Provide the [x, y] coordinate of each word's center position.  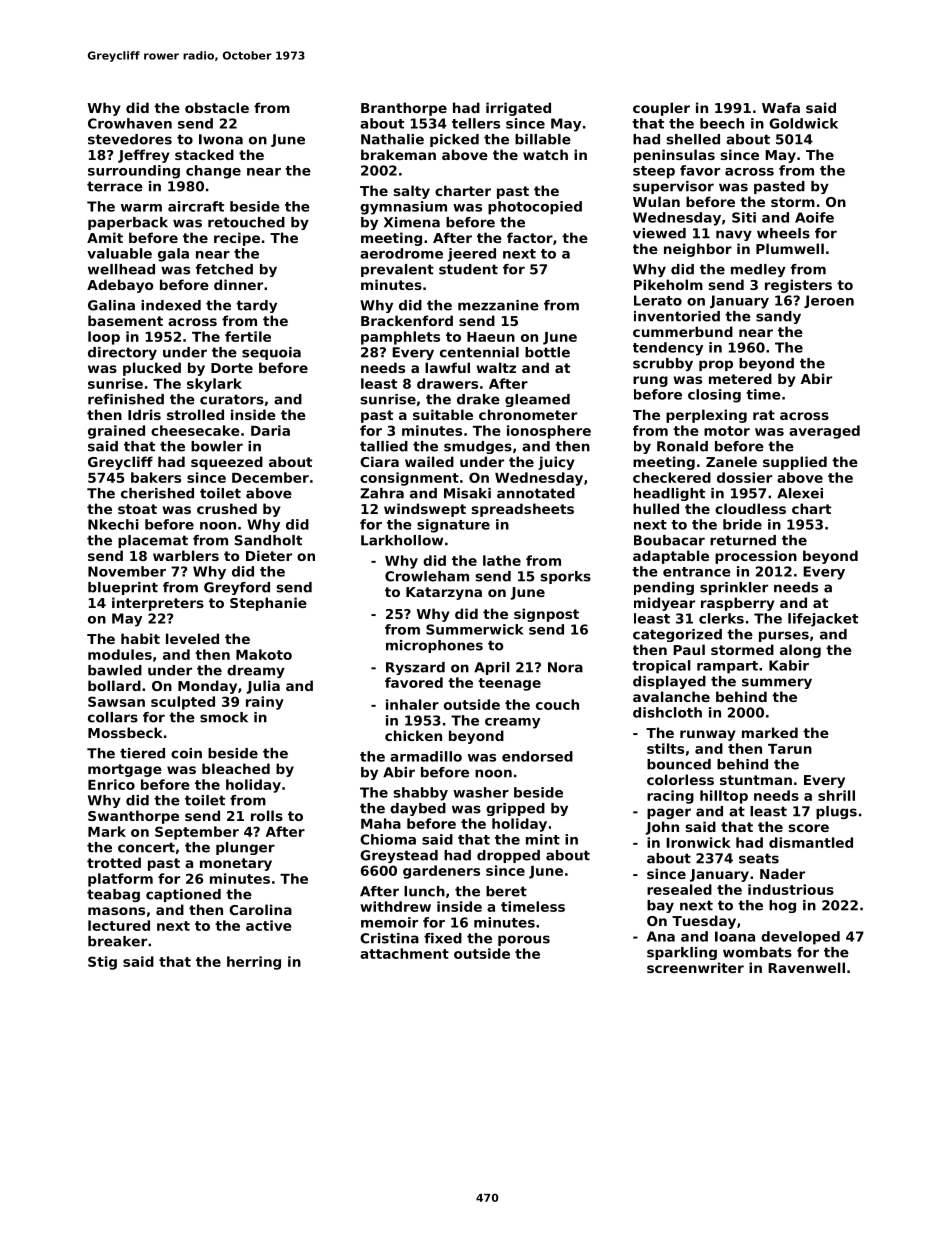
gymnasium [403, 208]
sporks [566, 577]
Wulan [656, 201]
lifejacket [823, 620]
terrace [115, 186]
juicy [556, 463]
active [269, 925]
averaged [824, 432]
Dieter [269, 555]
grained [116, 432]
